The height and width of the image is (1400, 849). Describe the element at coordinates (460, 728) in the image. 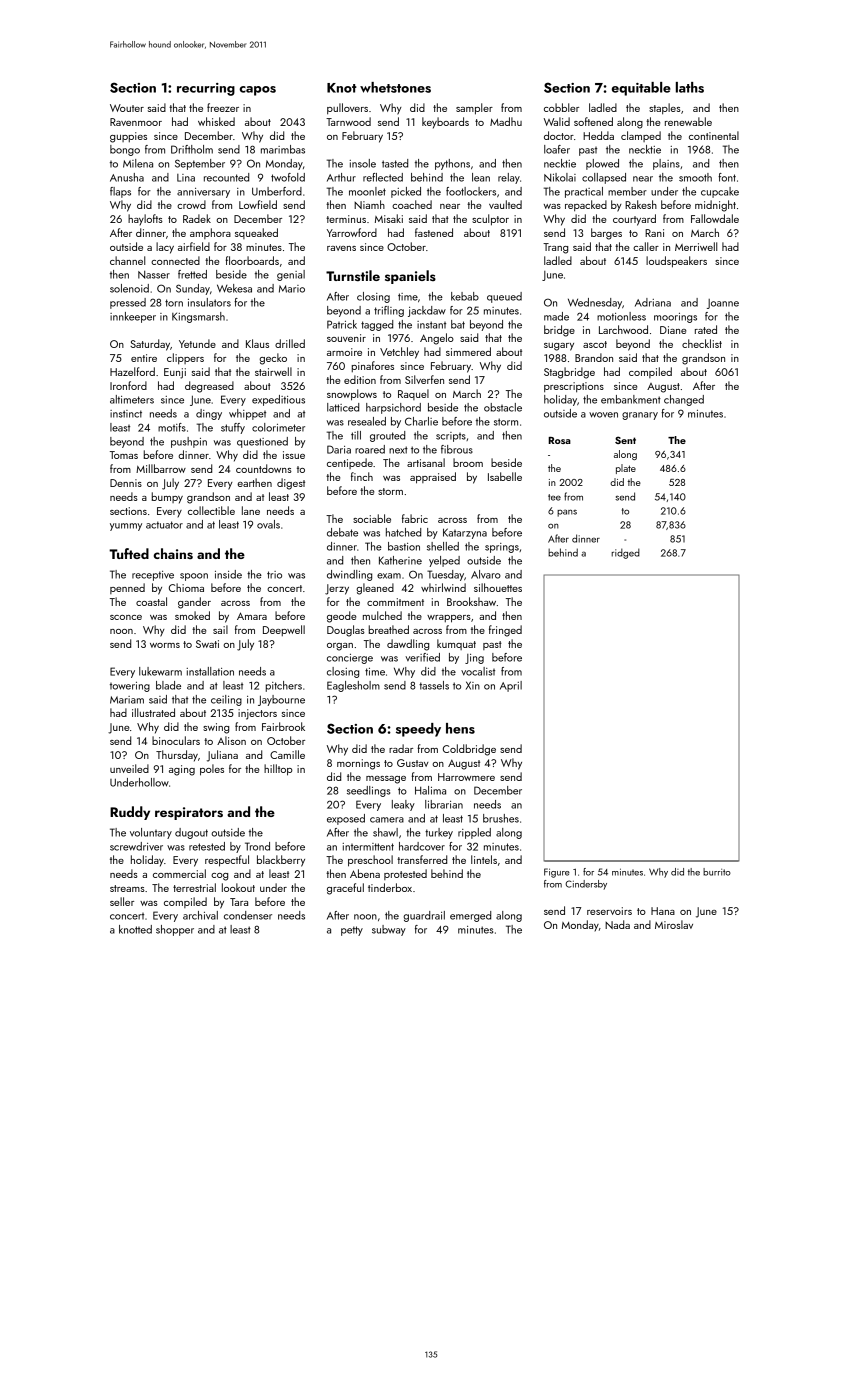

I see `hens` at that location.
